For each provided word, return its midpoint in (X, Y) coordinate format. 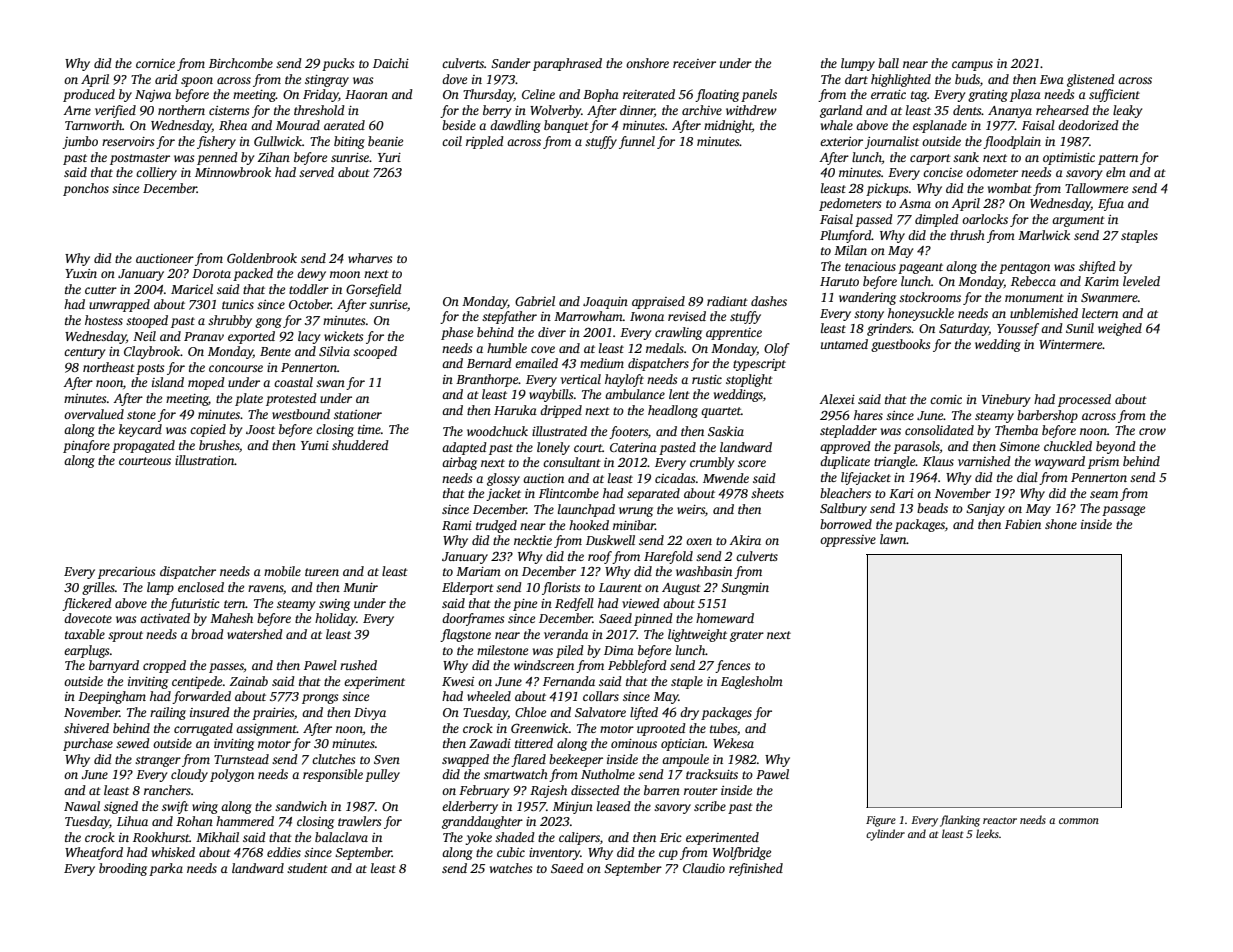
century (84, 353)
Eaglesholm (752, 682)
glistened (1091, 80)
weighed (1120, 329)
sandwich (301, 806)
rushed (358, 665)
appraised (658, 302)
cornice (155, 63)
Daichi (391, 63)
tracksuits (712, 774)
